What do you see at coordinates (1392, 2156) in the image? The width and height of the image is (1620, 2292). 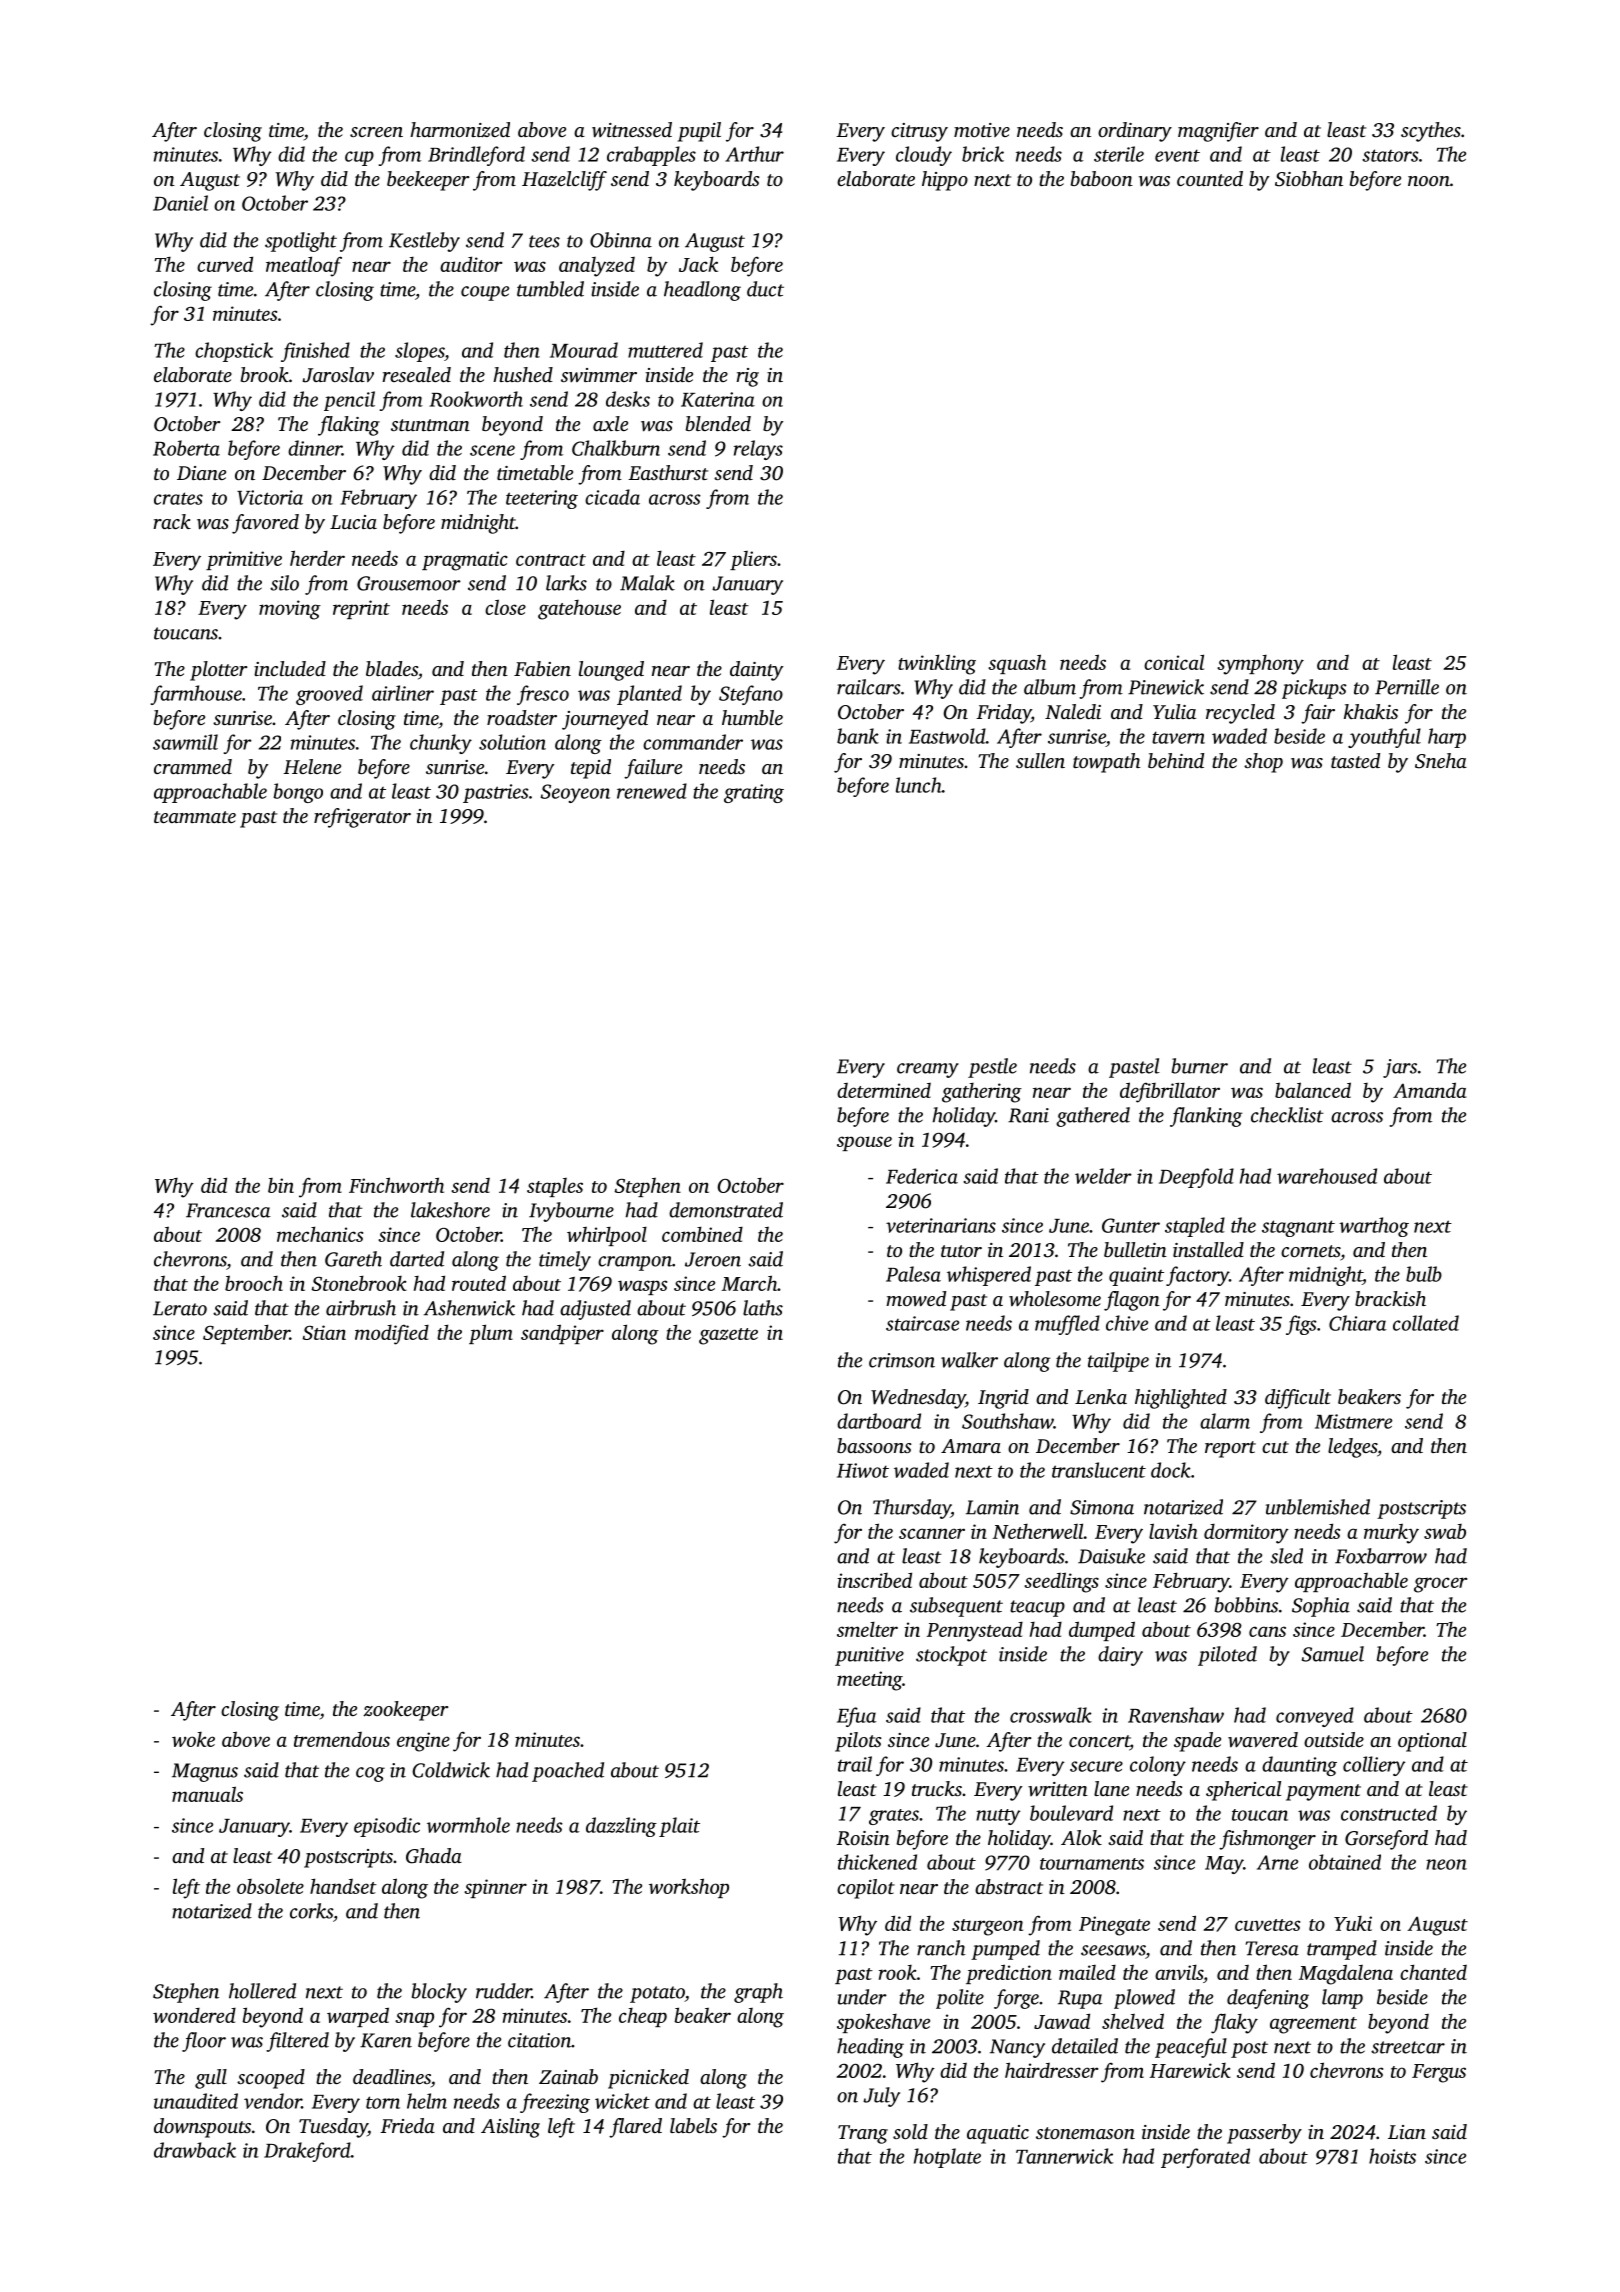 I see `hoists` at bounding box center [1392, 2156].
